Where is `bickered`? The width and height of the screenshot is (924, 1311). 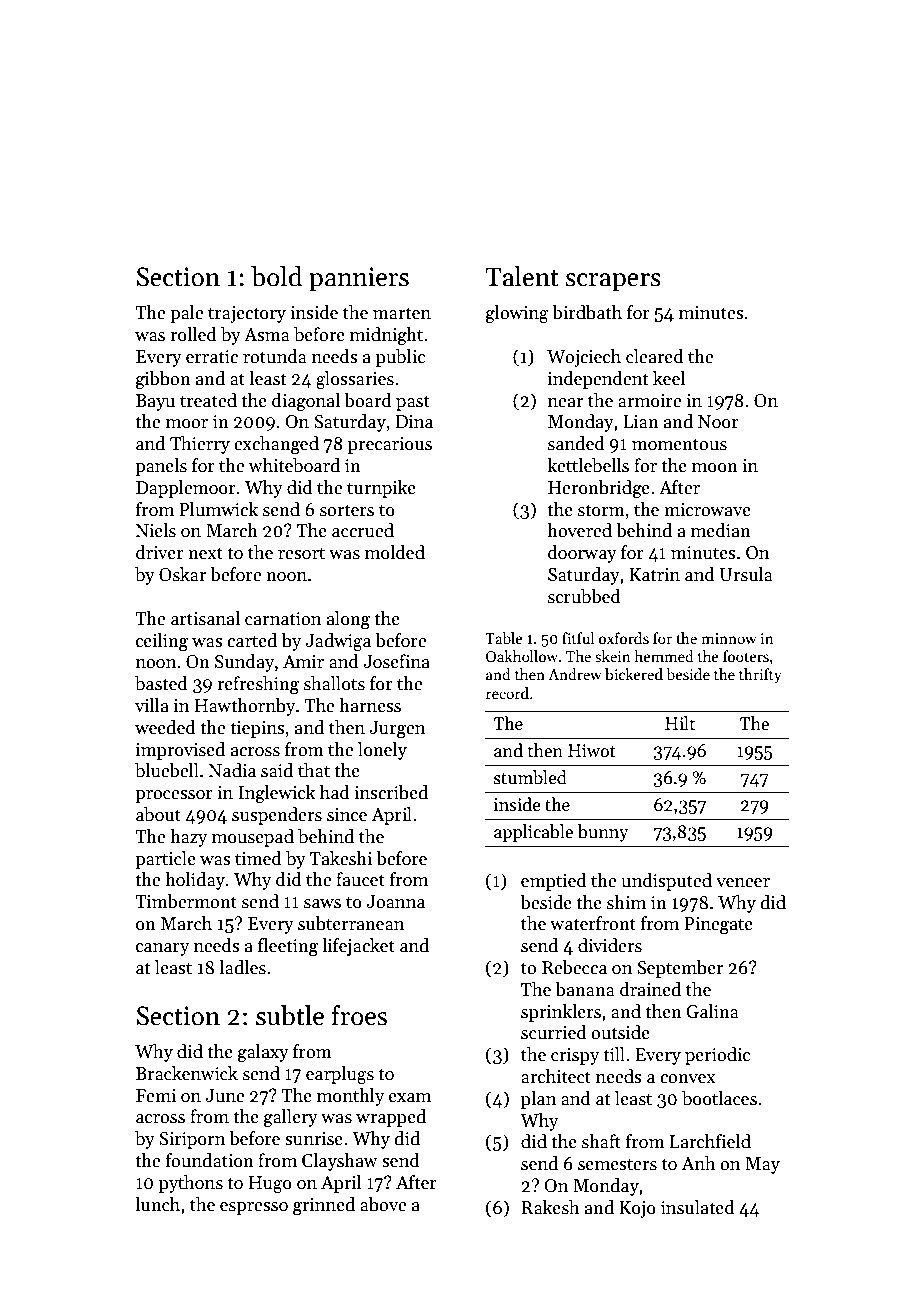
bickered is located at coordinates (634, 674).
